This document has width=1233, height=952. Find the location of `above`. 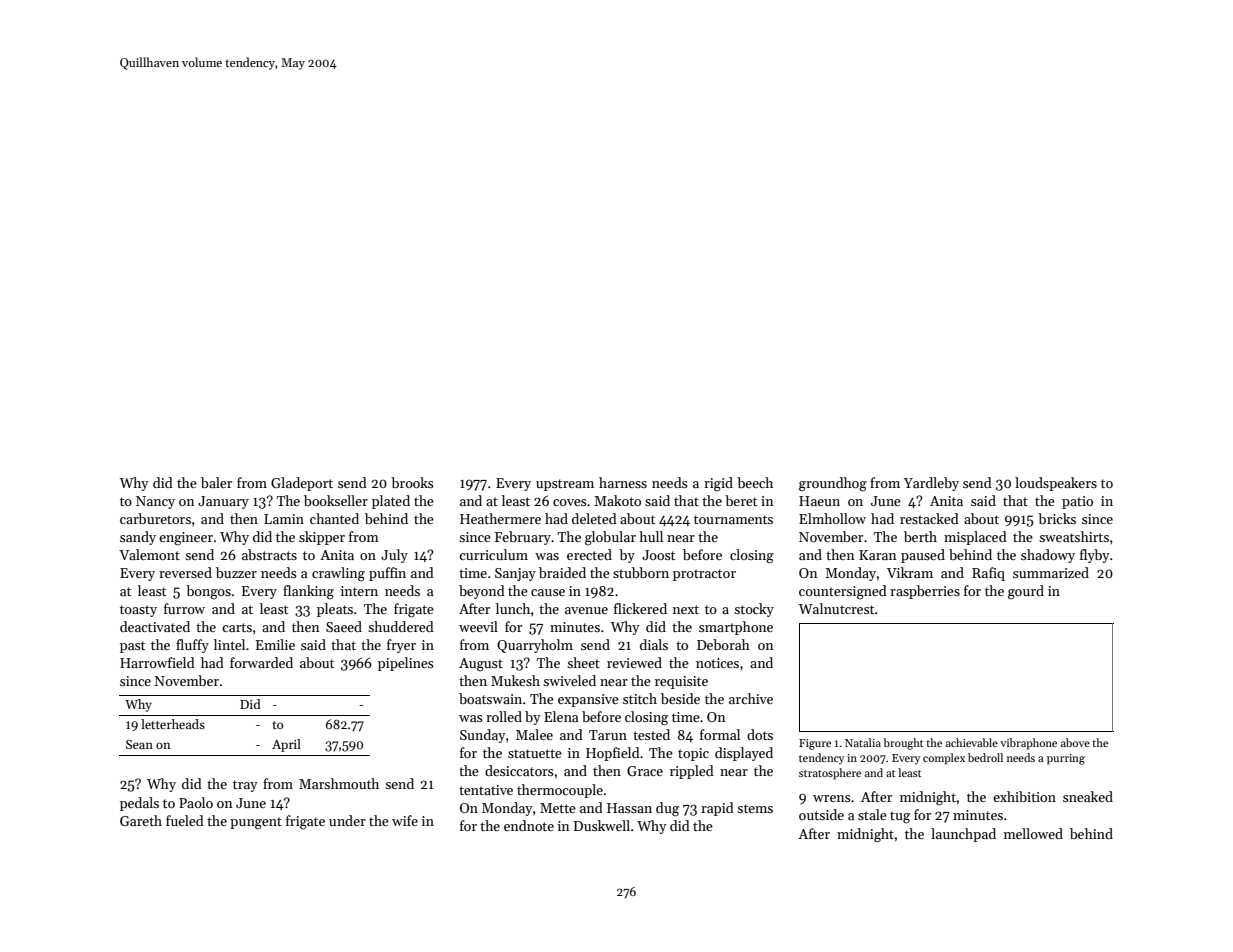

above is located at coordinates (1075, 742).
